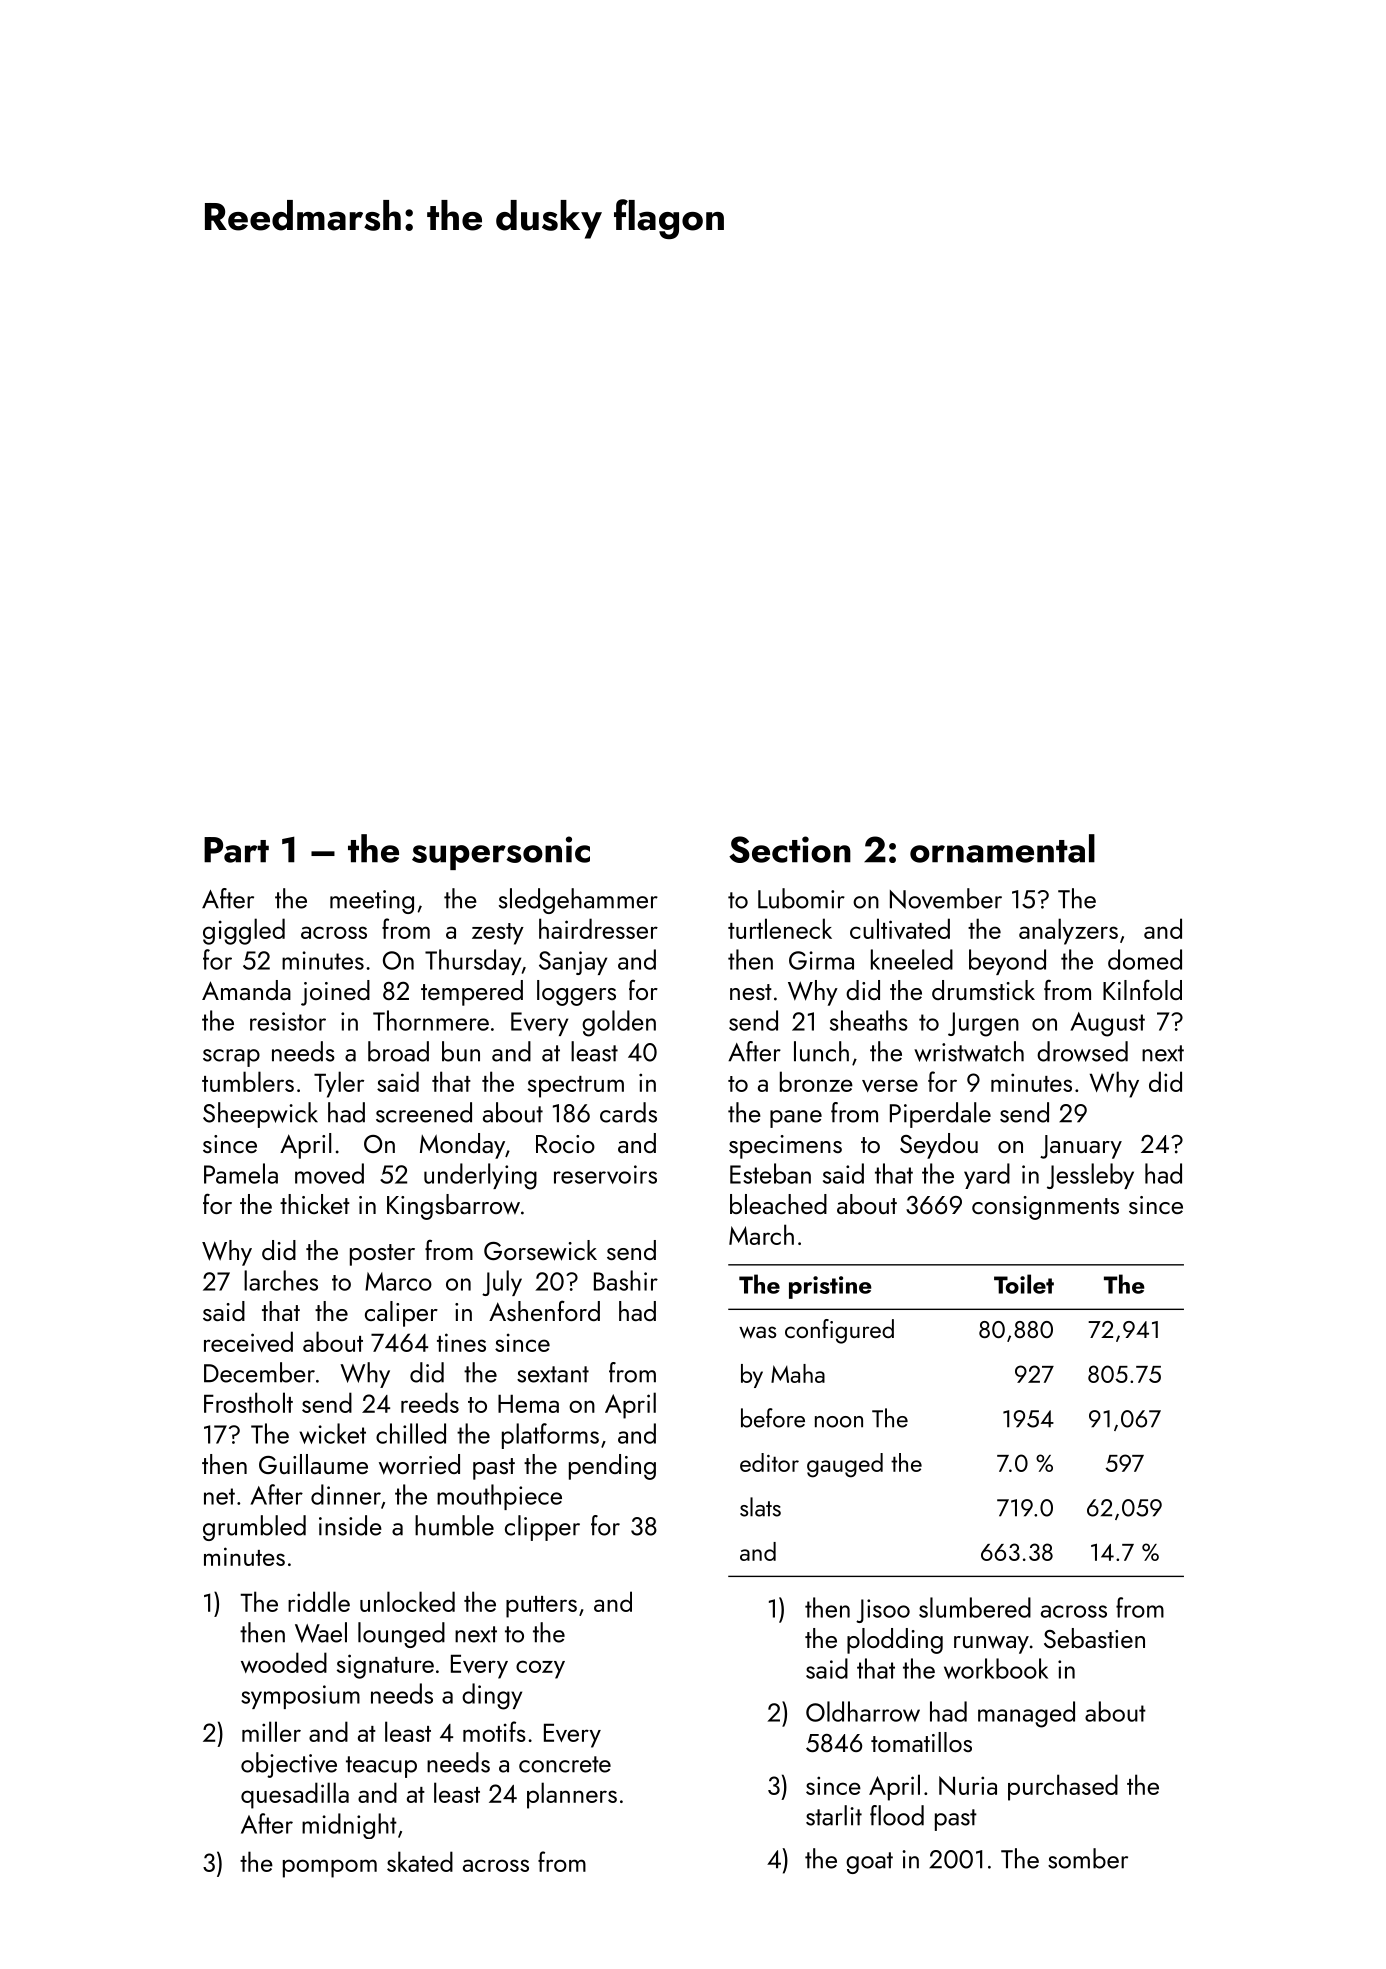 This screenshot has width=1386, height=1969. I want to click on Toilet, so click(1024, 1284).
